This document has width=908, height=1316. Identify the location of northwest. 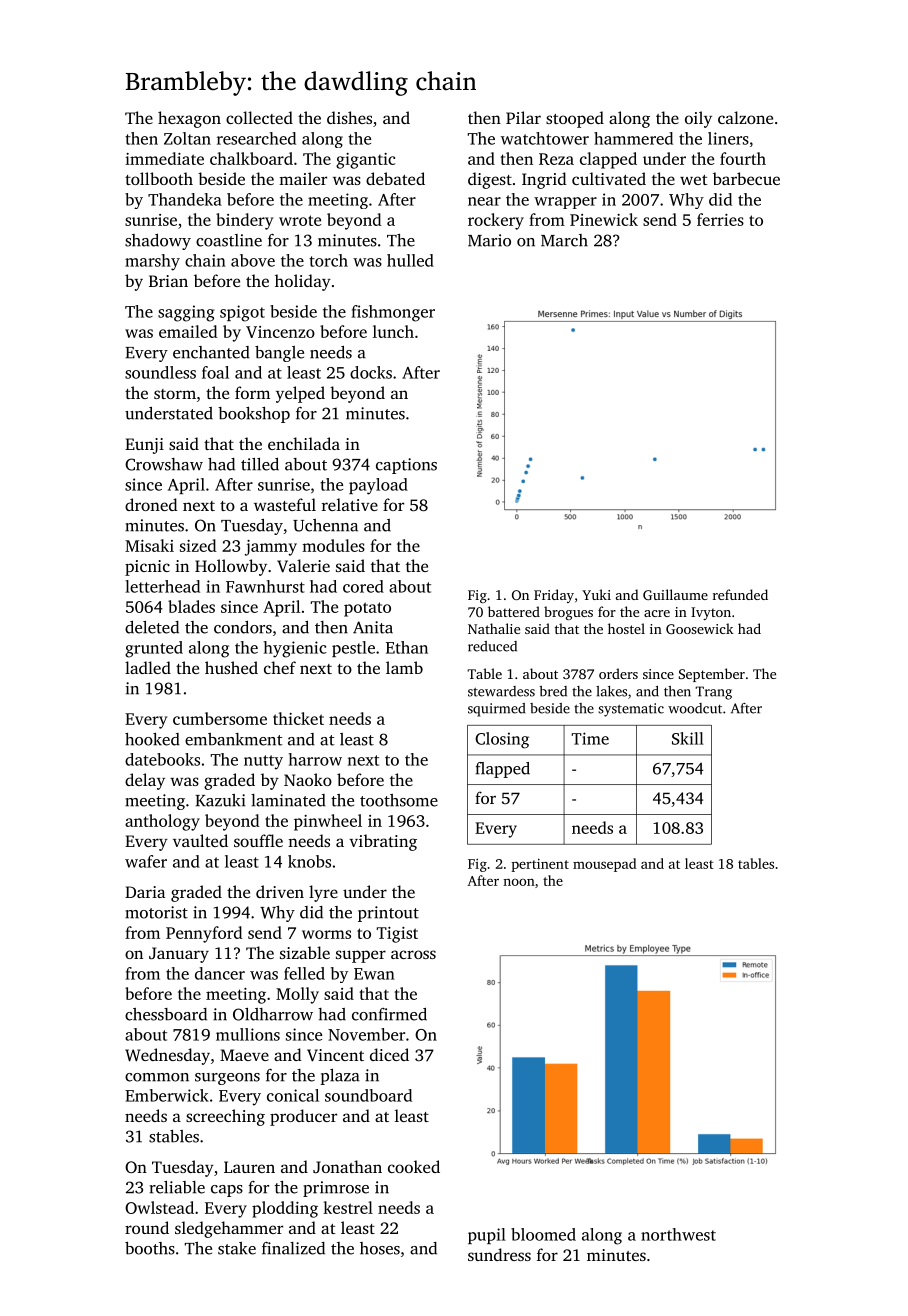
(678, 1234).
